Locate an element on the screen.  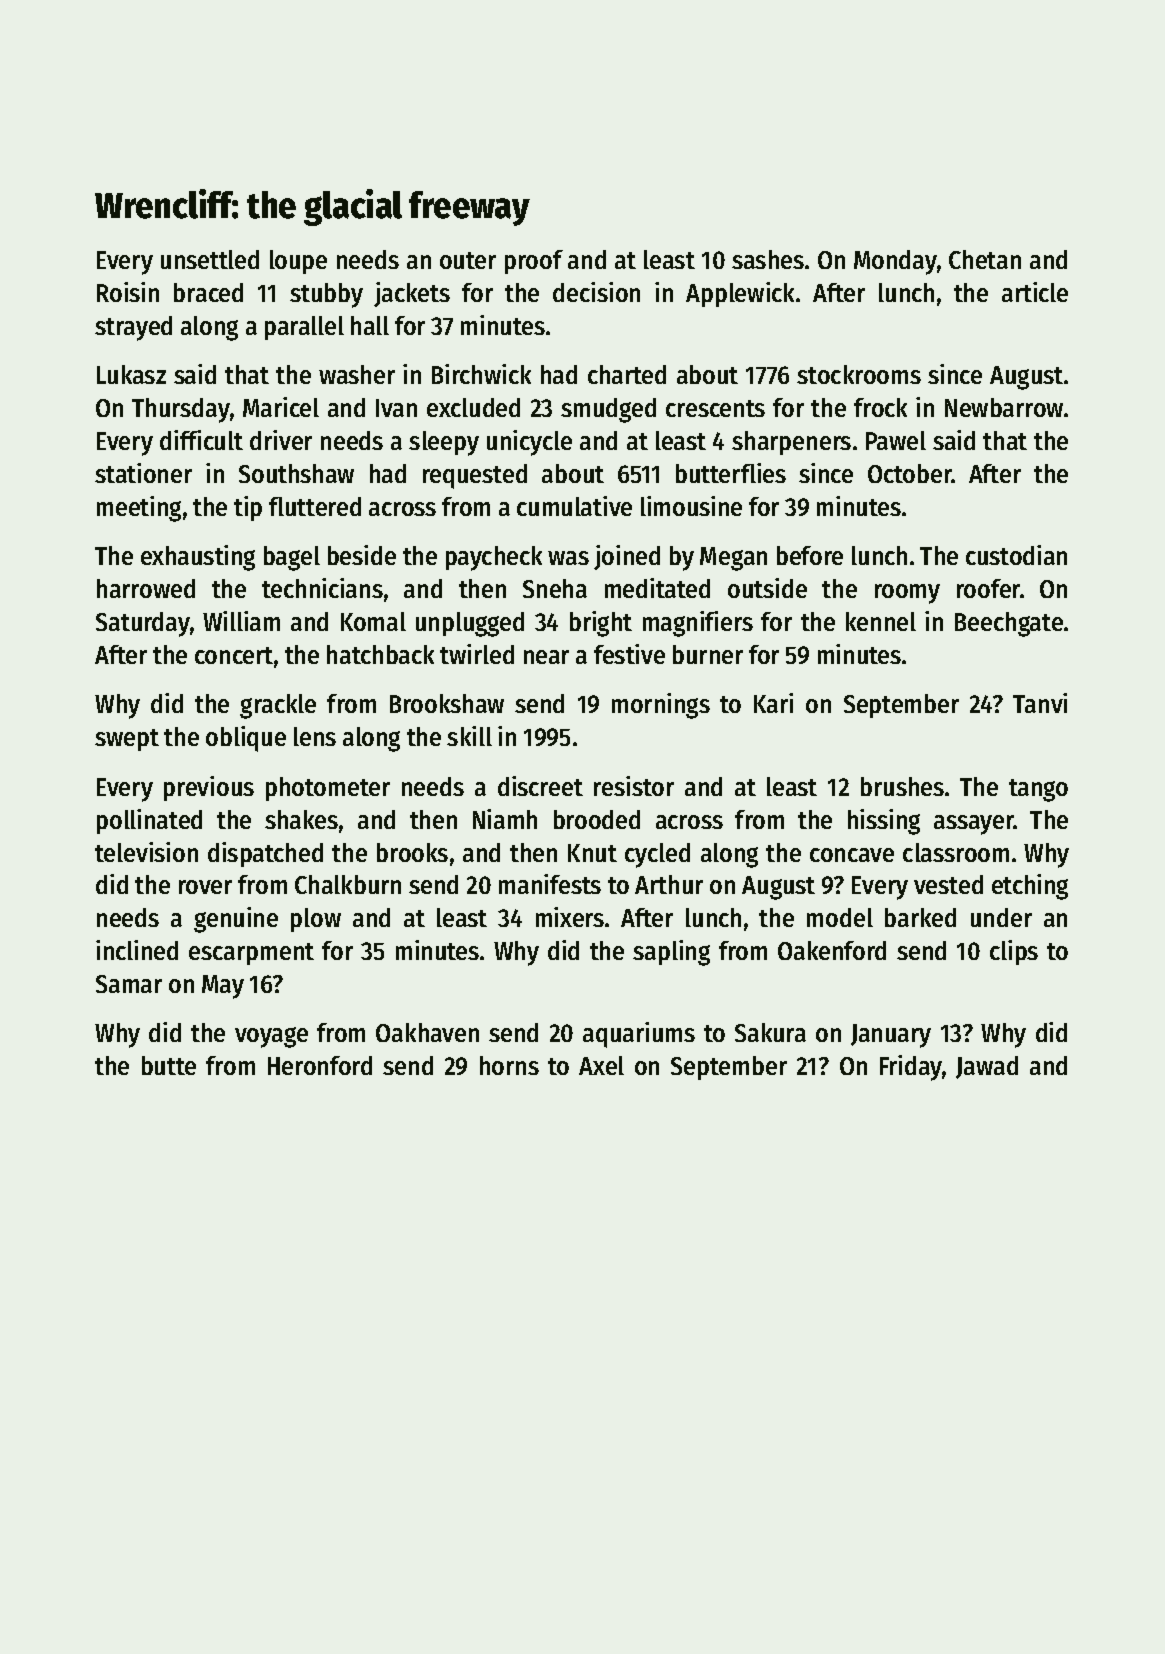
May is located at coordinates (223, 987).
